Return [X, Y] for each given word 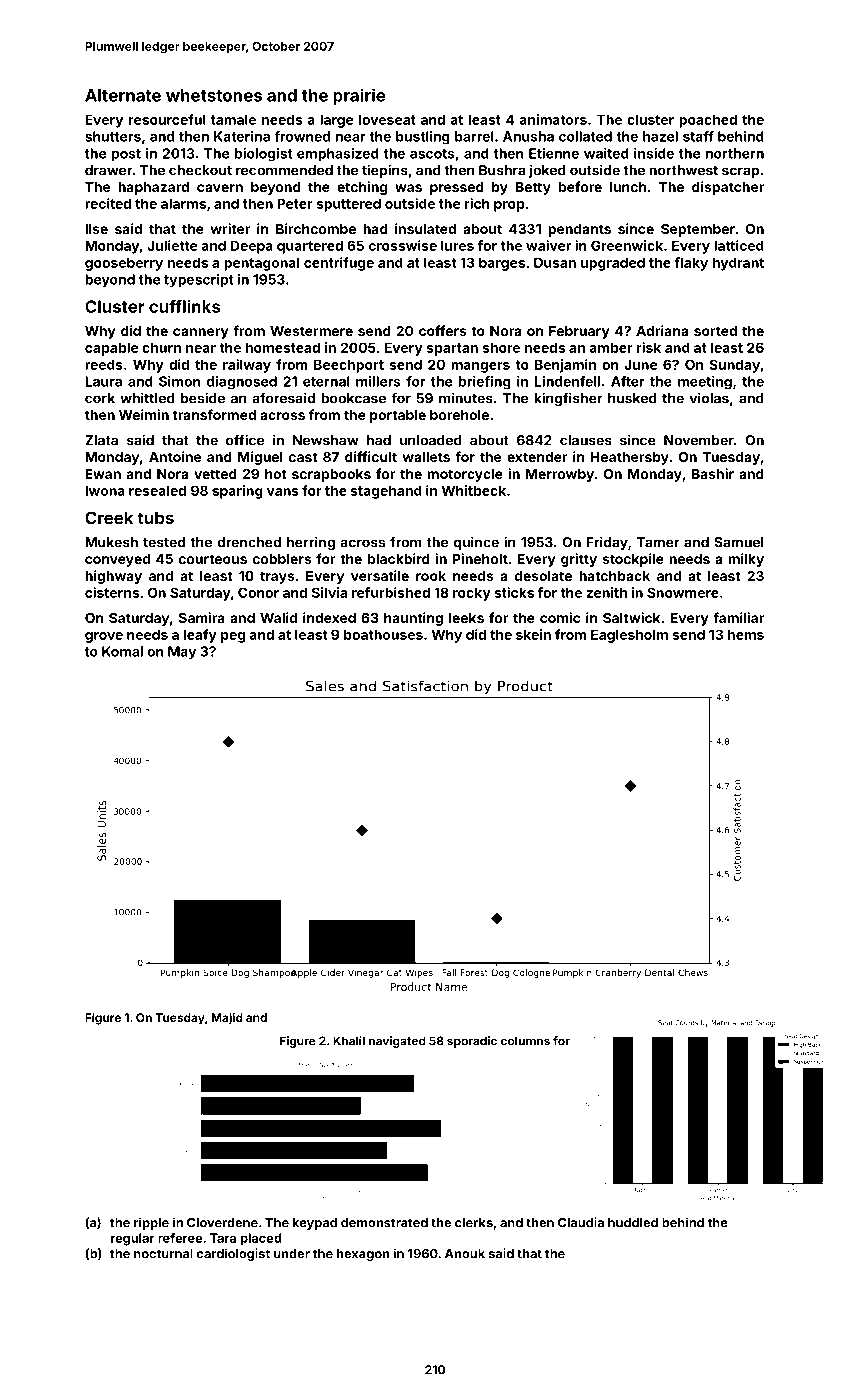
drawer [108, 170]
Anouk [465, 1254]
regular [133, 1239]
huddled [633, 1223]
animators [553, 119]
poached [708, 121]
